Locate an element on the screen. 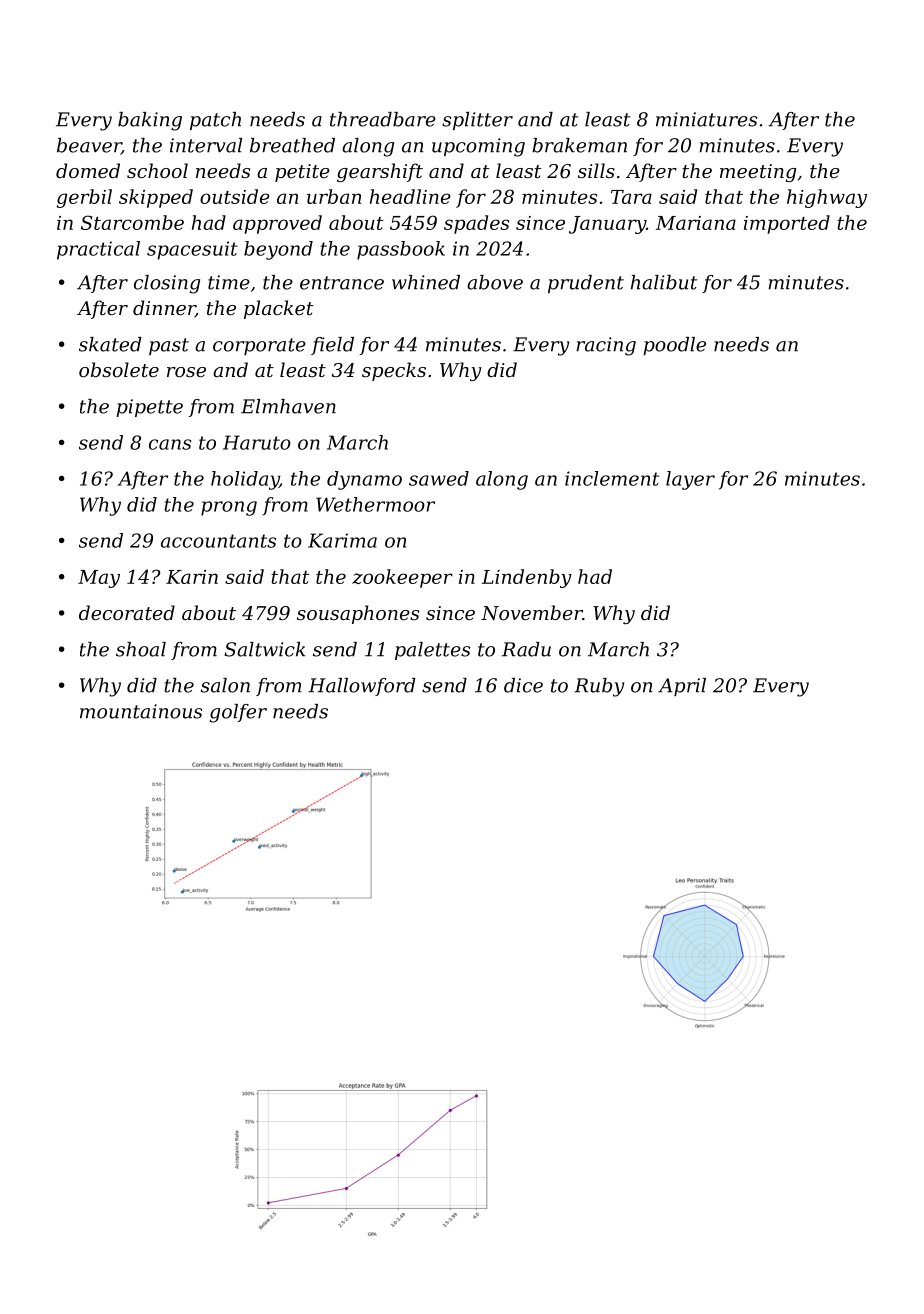 This screenshot has height=1314, width=924. threadbare is located at coordinates (383, 119).
